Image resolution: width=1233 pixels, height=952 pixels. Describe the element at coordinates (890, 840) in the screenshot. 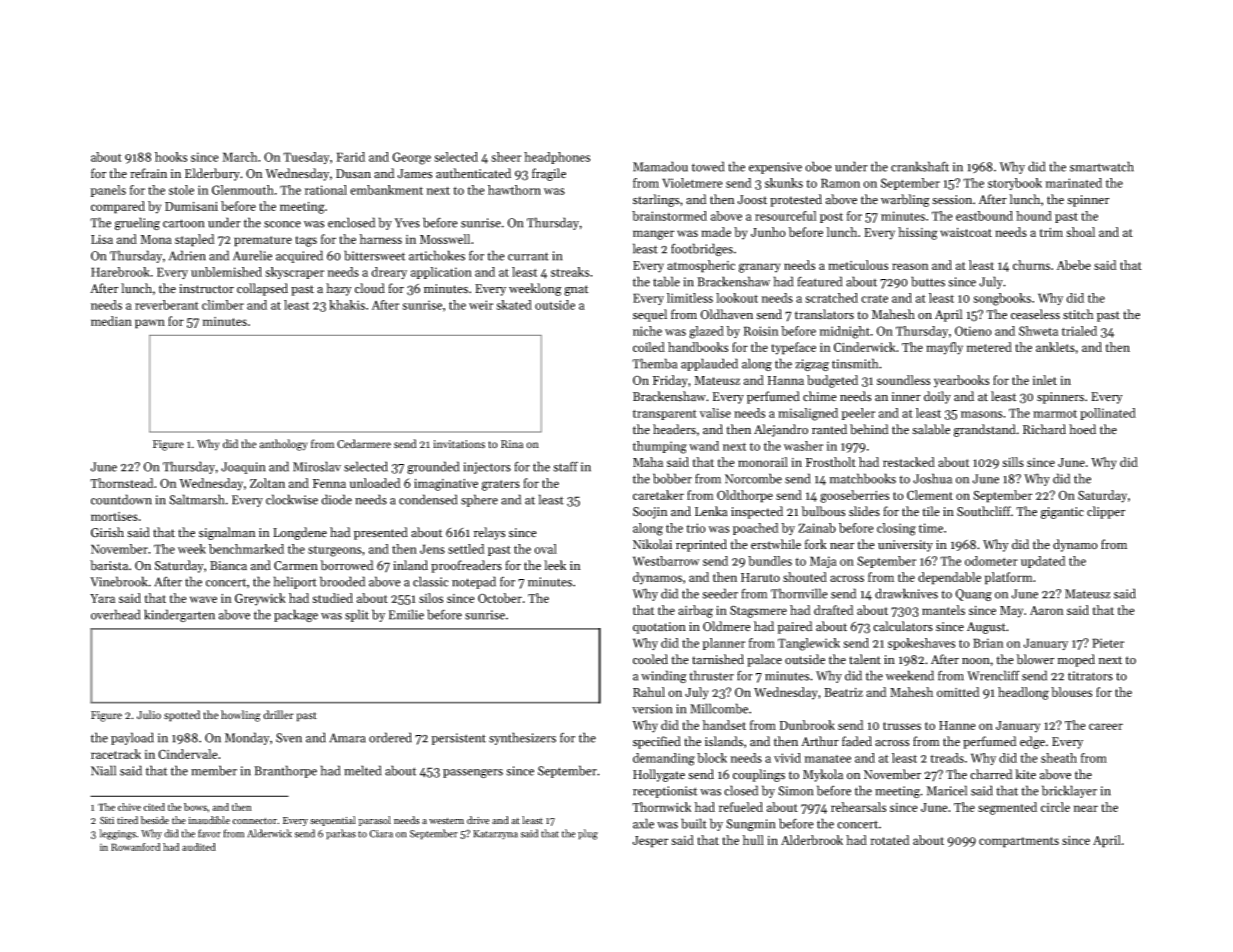

I see `rotated` at that location.
